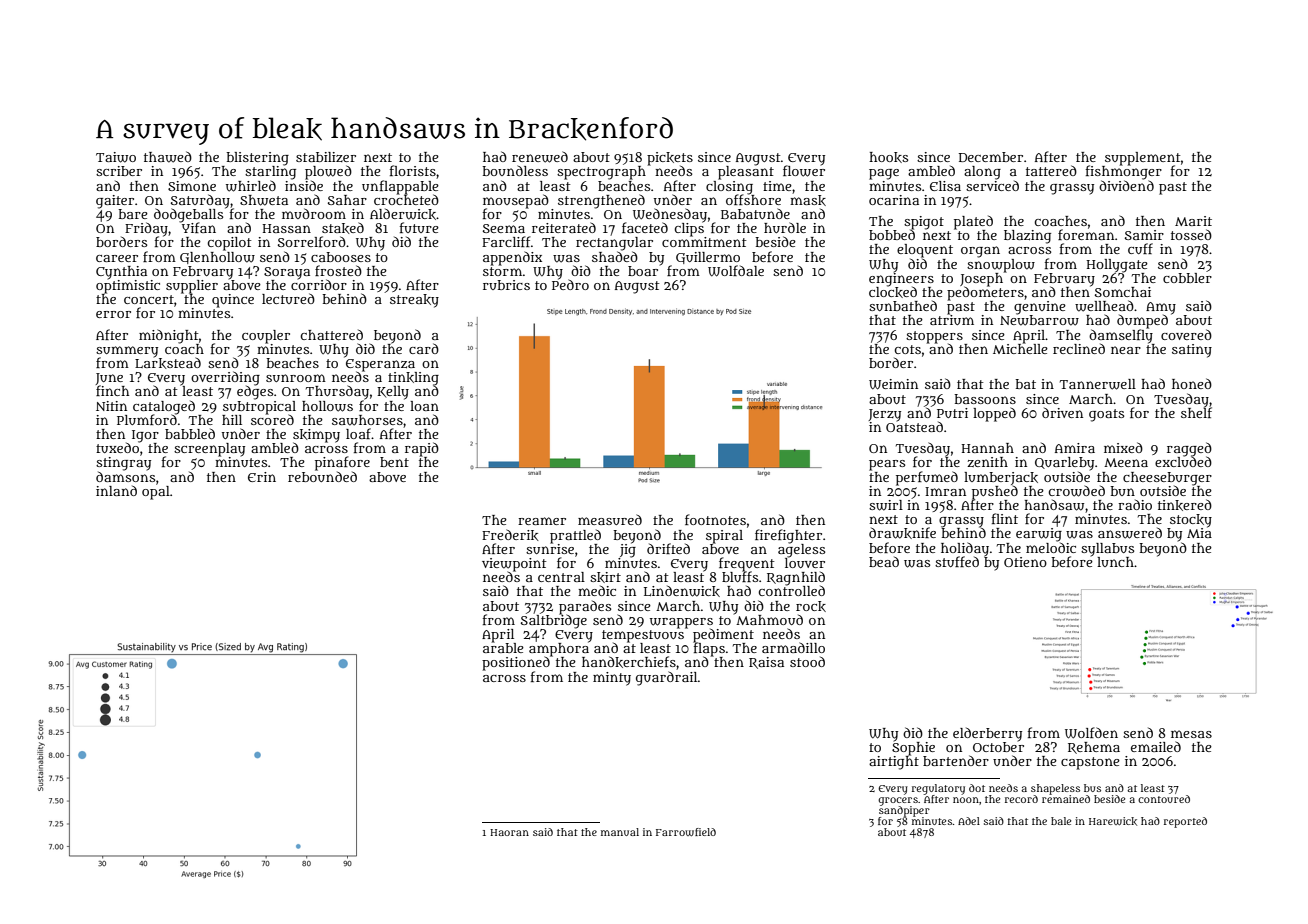  Describe the element at coordinates (192, 287) in the page. I see `supplier` at that location.
